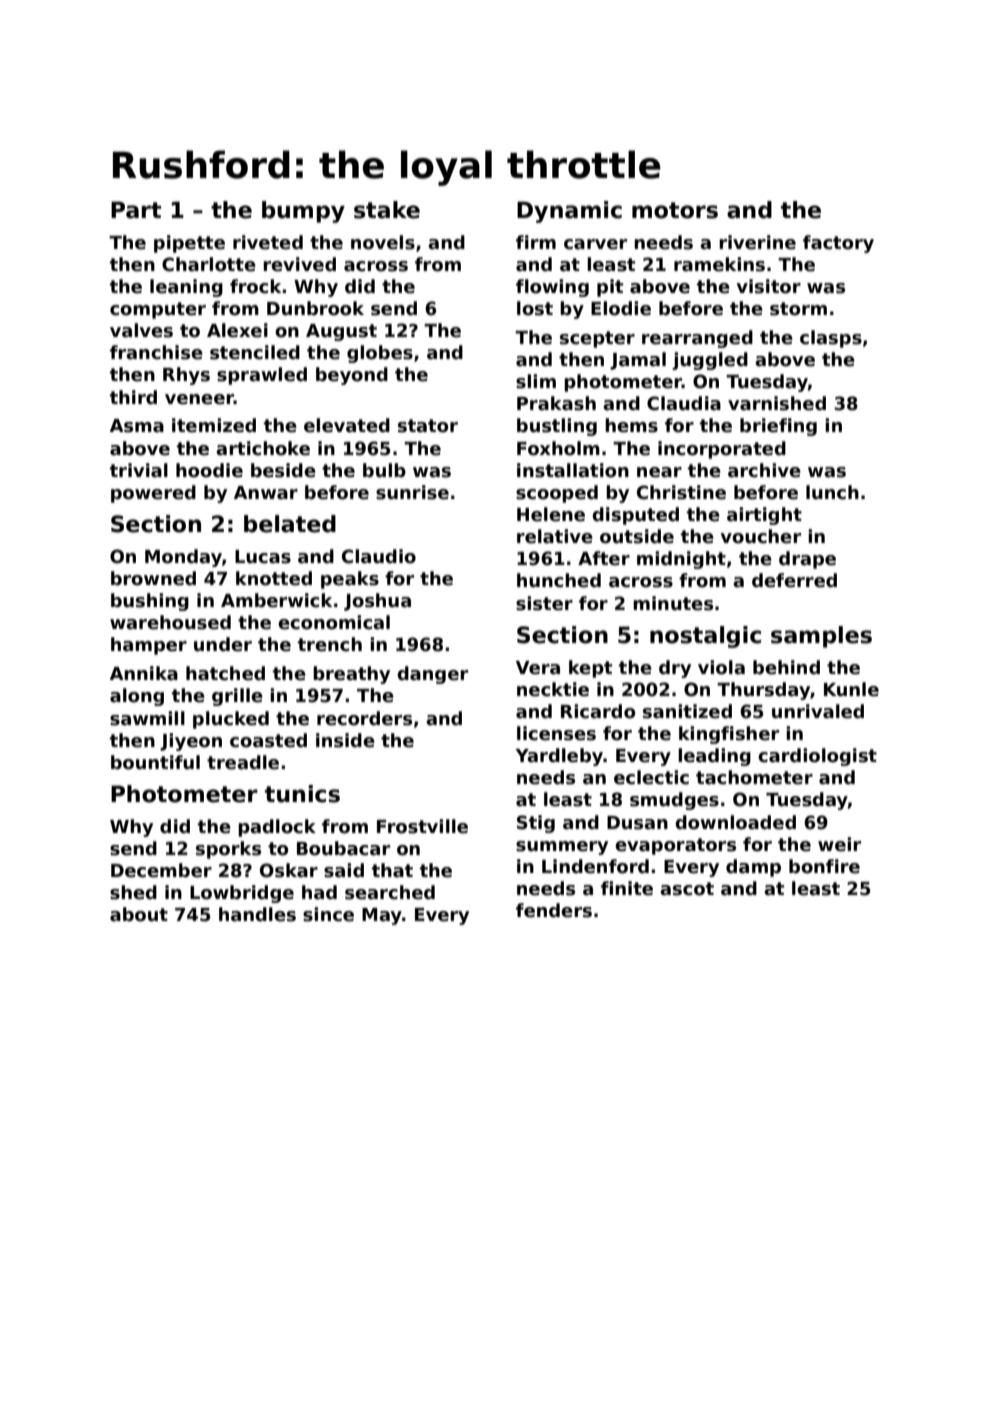  I want to click on factory, so click(838, 244).
